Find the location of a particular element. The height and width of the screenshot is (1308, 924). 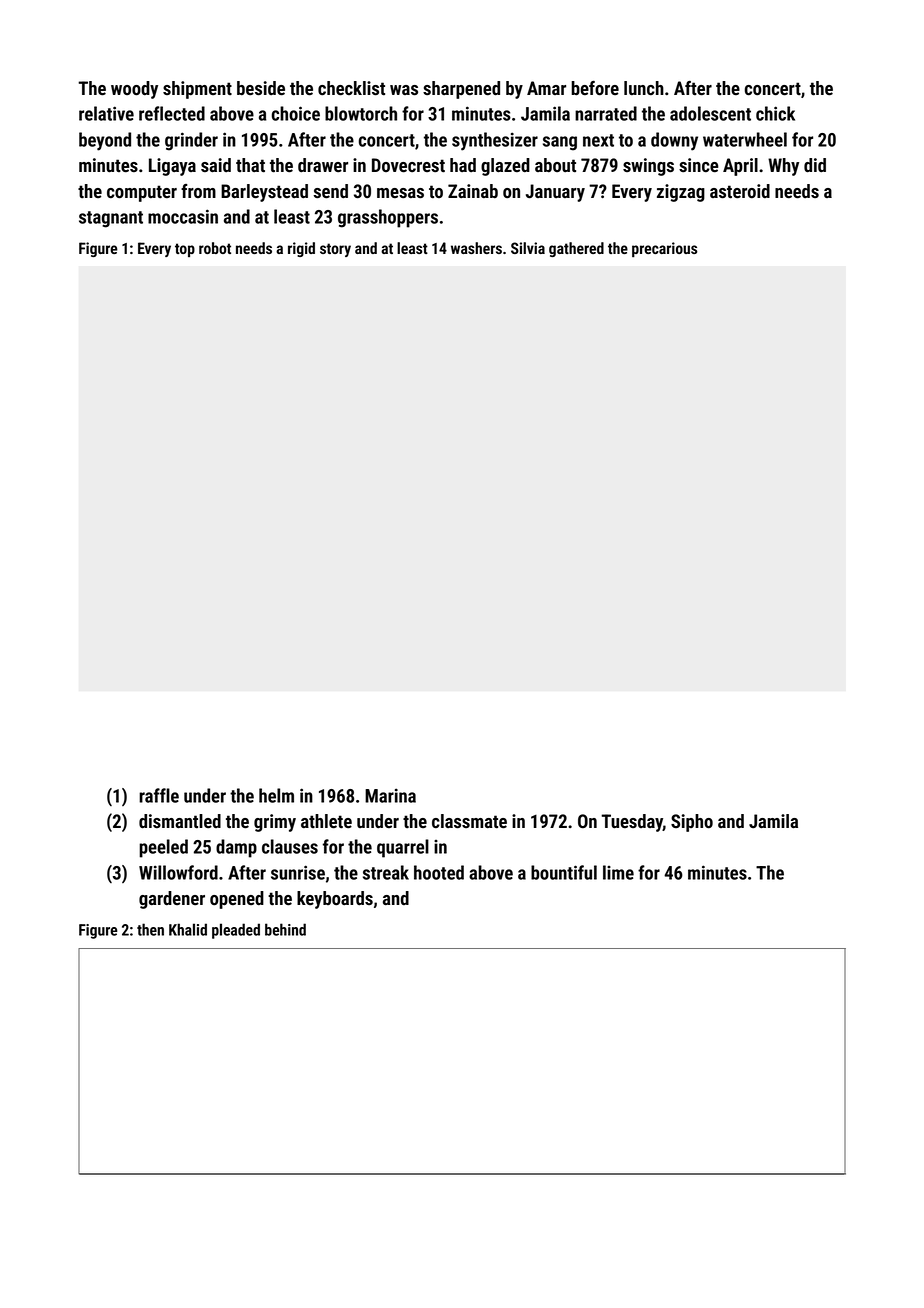

top is located at coordinates (185, 250).
